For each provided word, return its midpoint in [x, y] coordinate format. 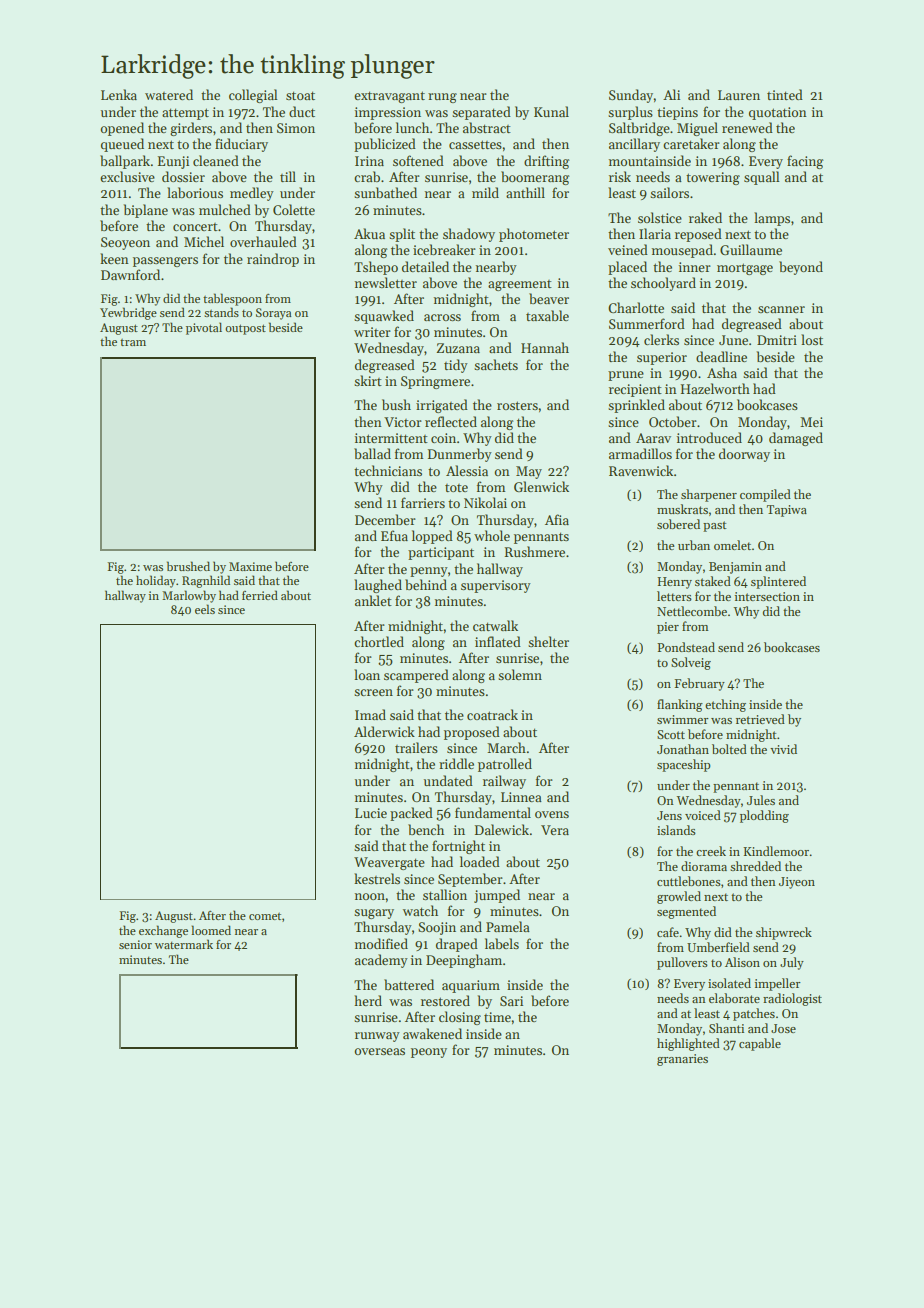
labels [502, 943]
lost [812, 339]
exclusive [127, 176]
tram [133, 342]
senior [135, 944]
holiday [156, 581]
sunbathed [385, 192]
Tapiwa [787, 511]
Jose [783, 1028]
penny [429, 572]
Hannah [545, 347]
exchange [163, 931]
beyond [801, 268]
